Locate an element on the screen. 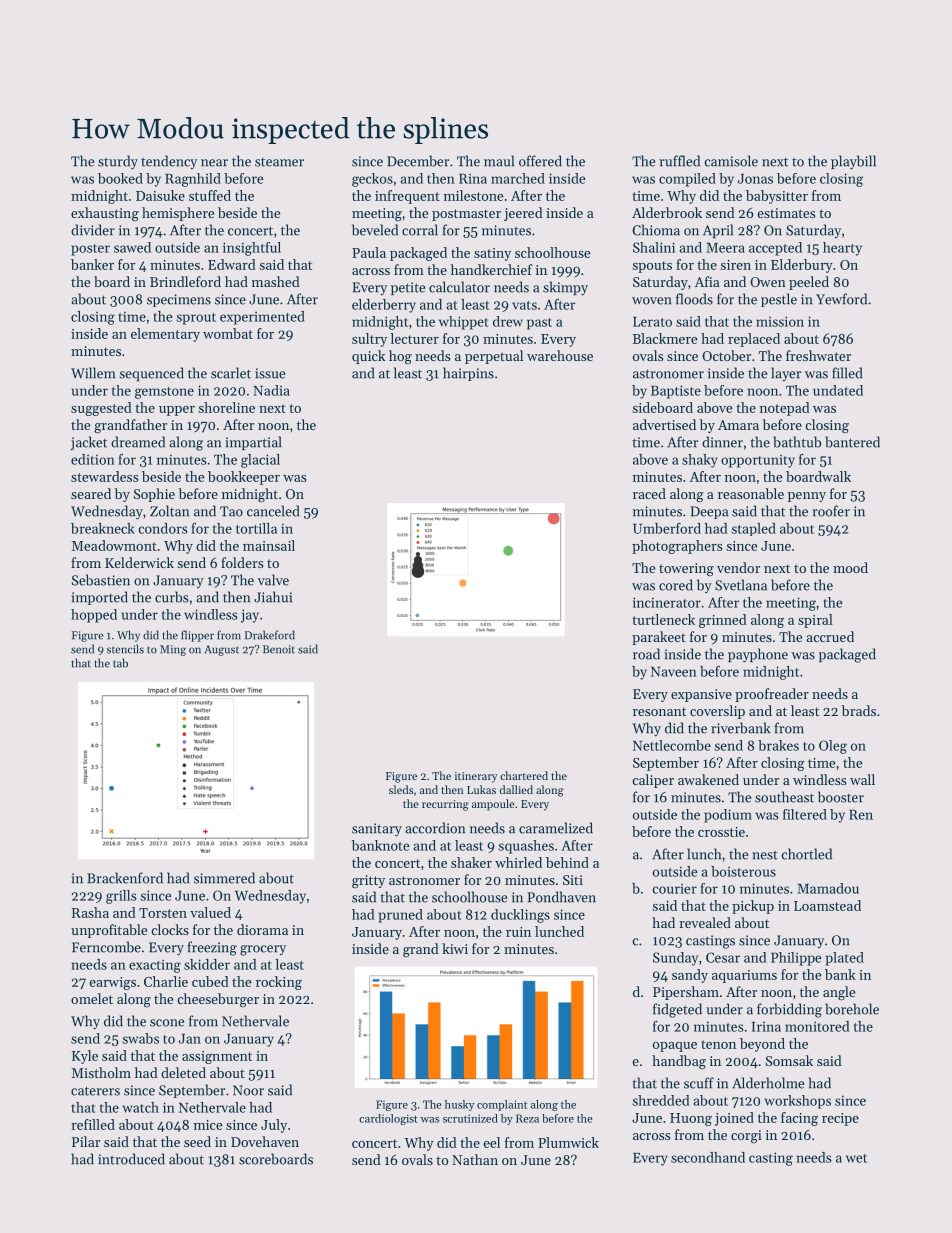 This screenshot has height=1233, width=952. steamer is located at coordinates (279, 162).
